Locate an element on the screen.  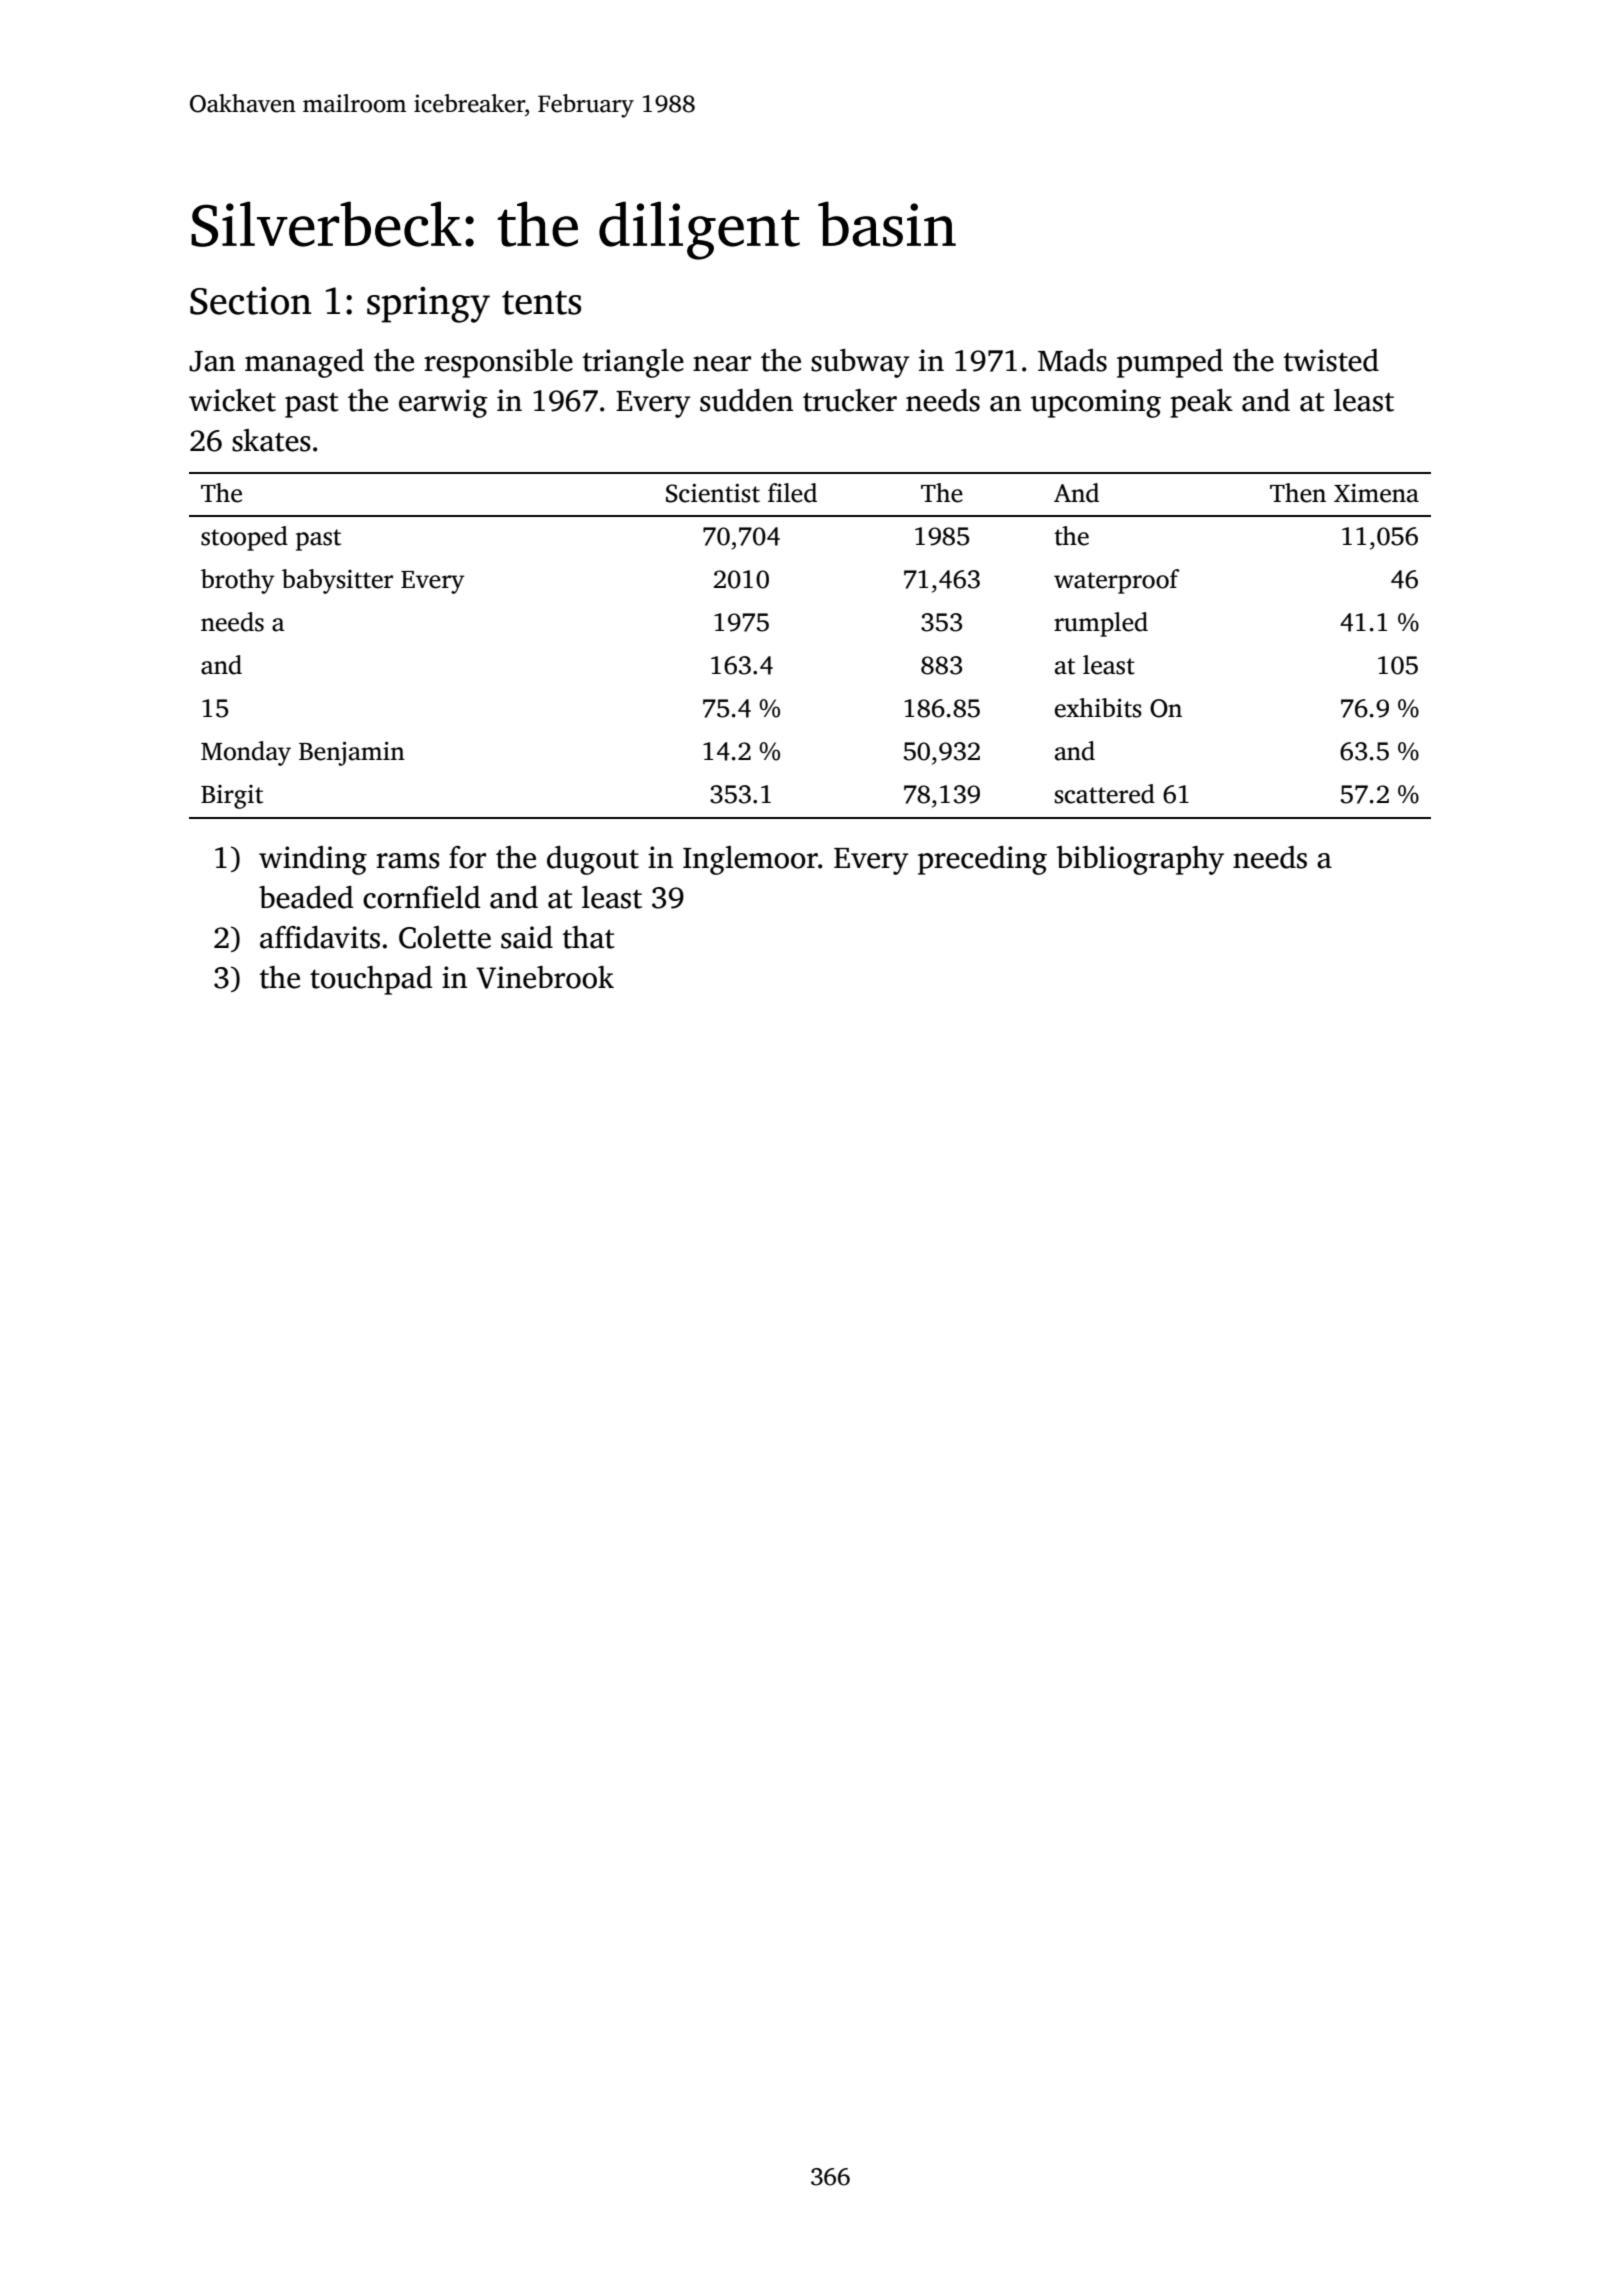
preceding is located at coordinates (982, 860).
